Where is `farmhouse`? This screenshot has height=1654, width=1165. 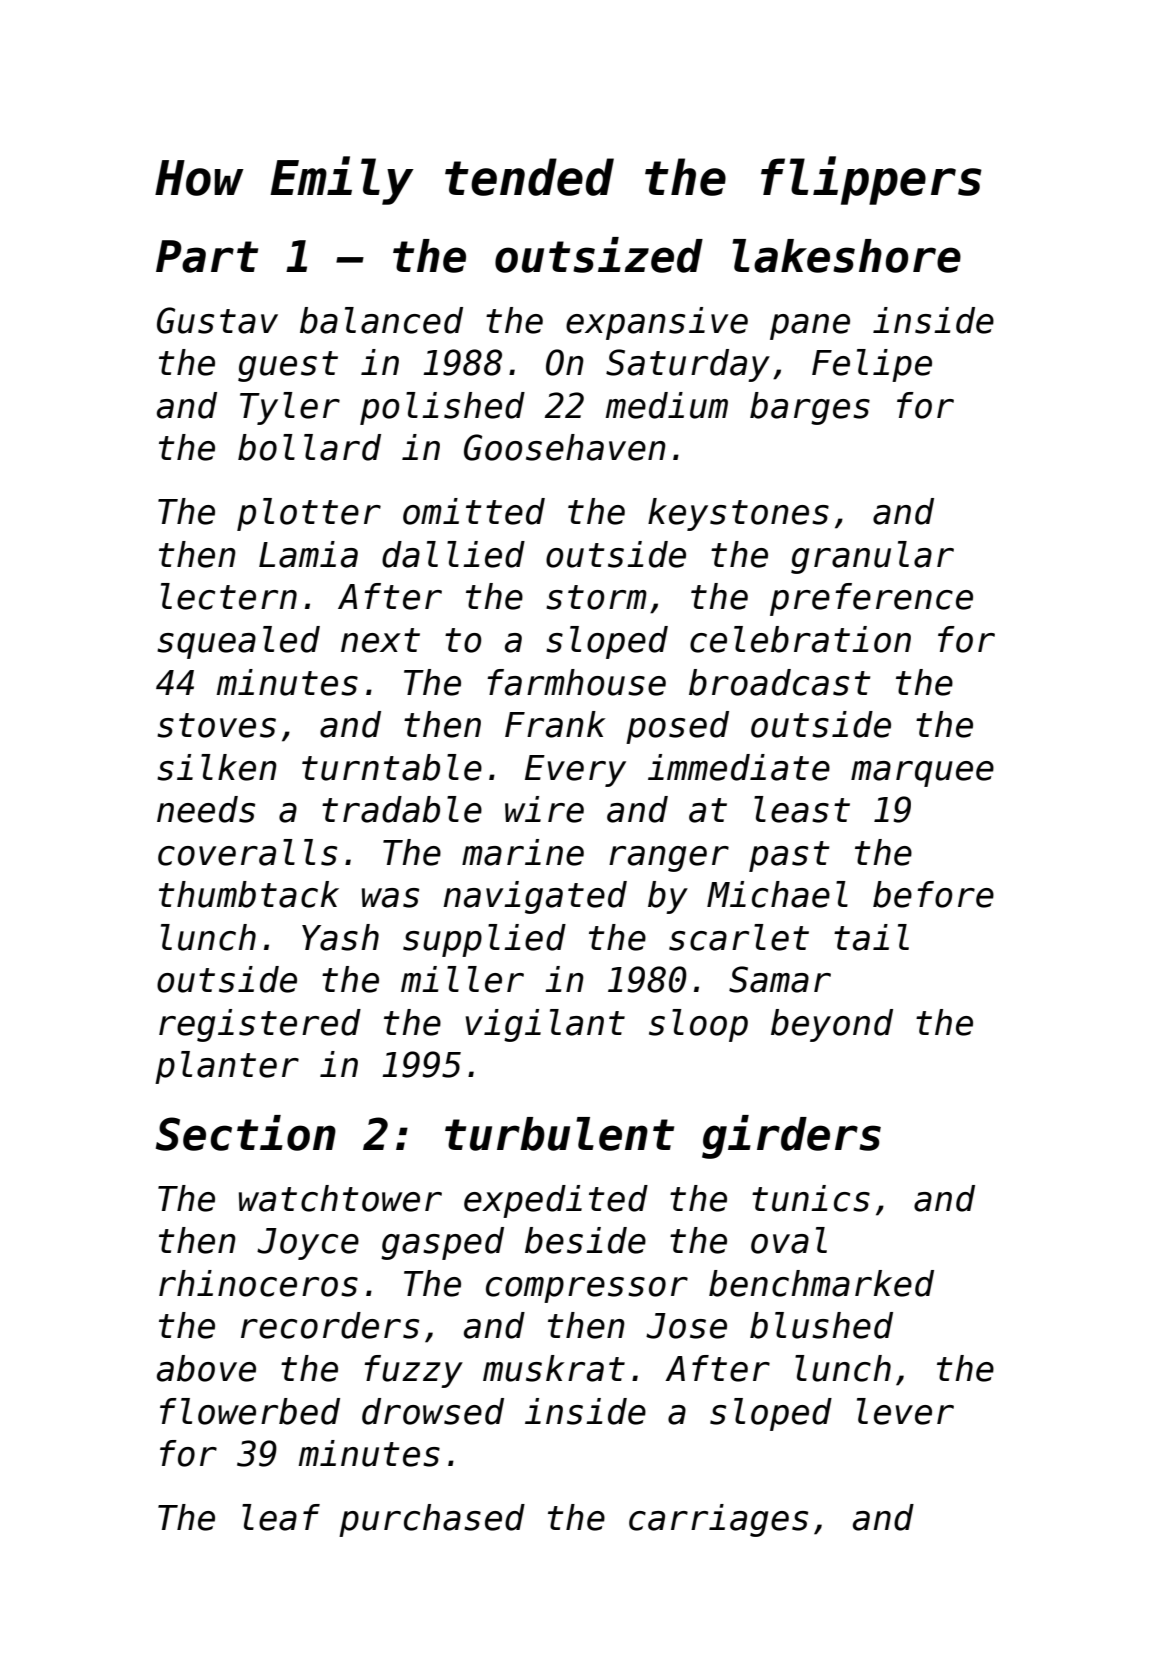 farmhouse is located at coordinates (576, 682).
